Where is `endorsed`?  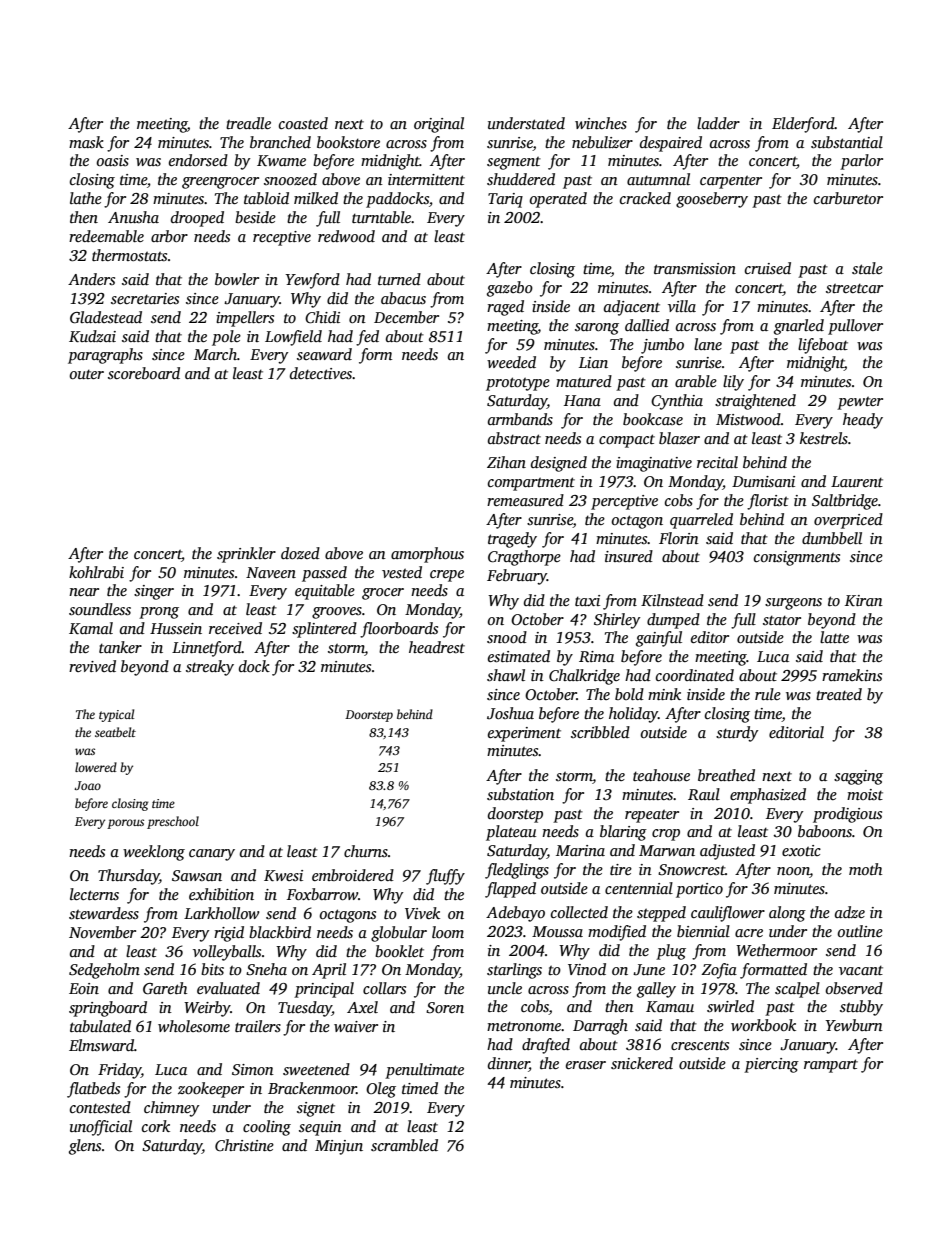 endorsed is located at coordinates (198, 160).
